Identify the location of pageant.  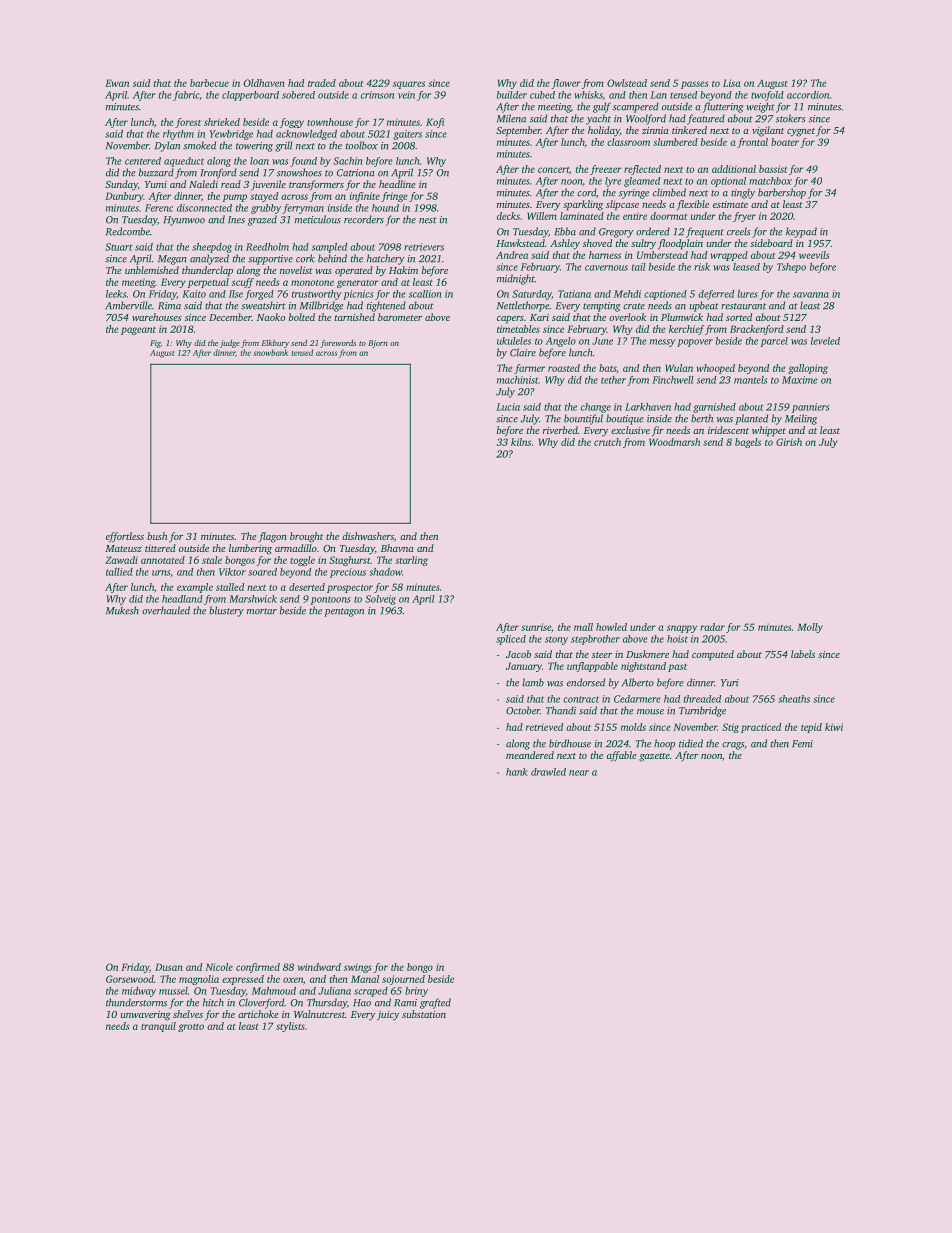
(138, 331).
